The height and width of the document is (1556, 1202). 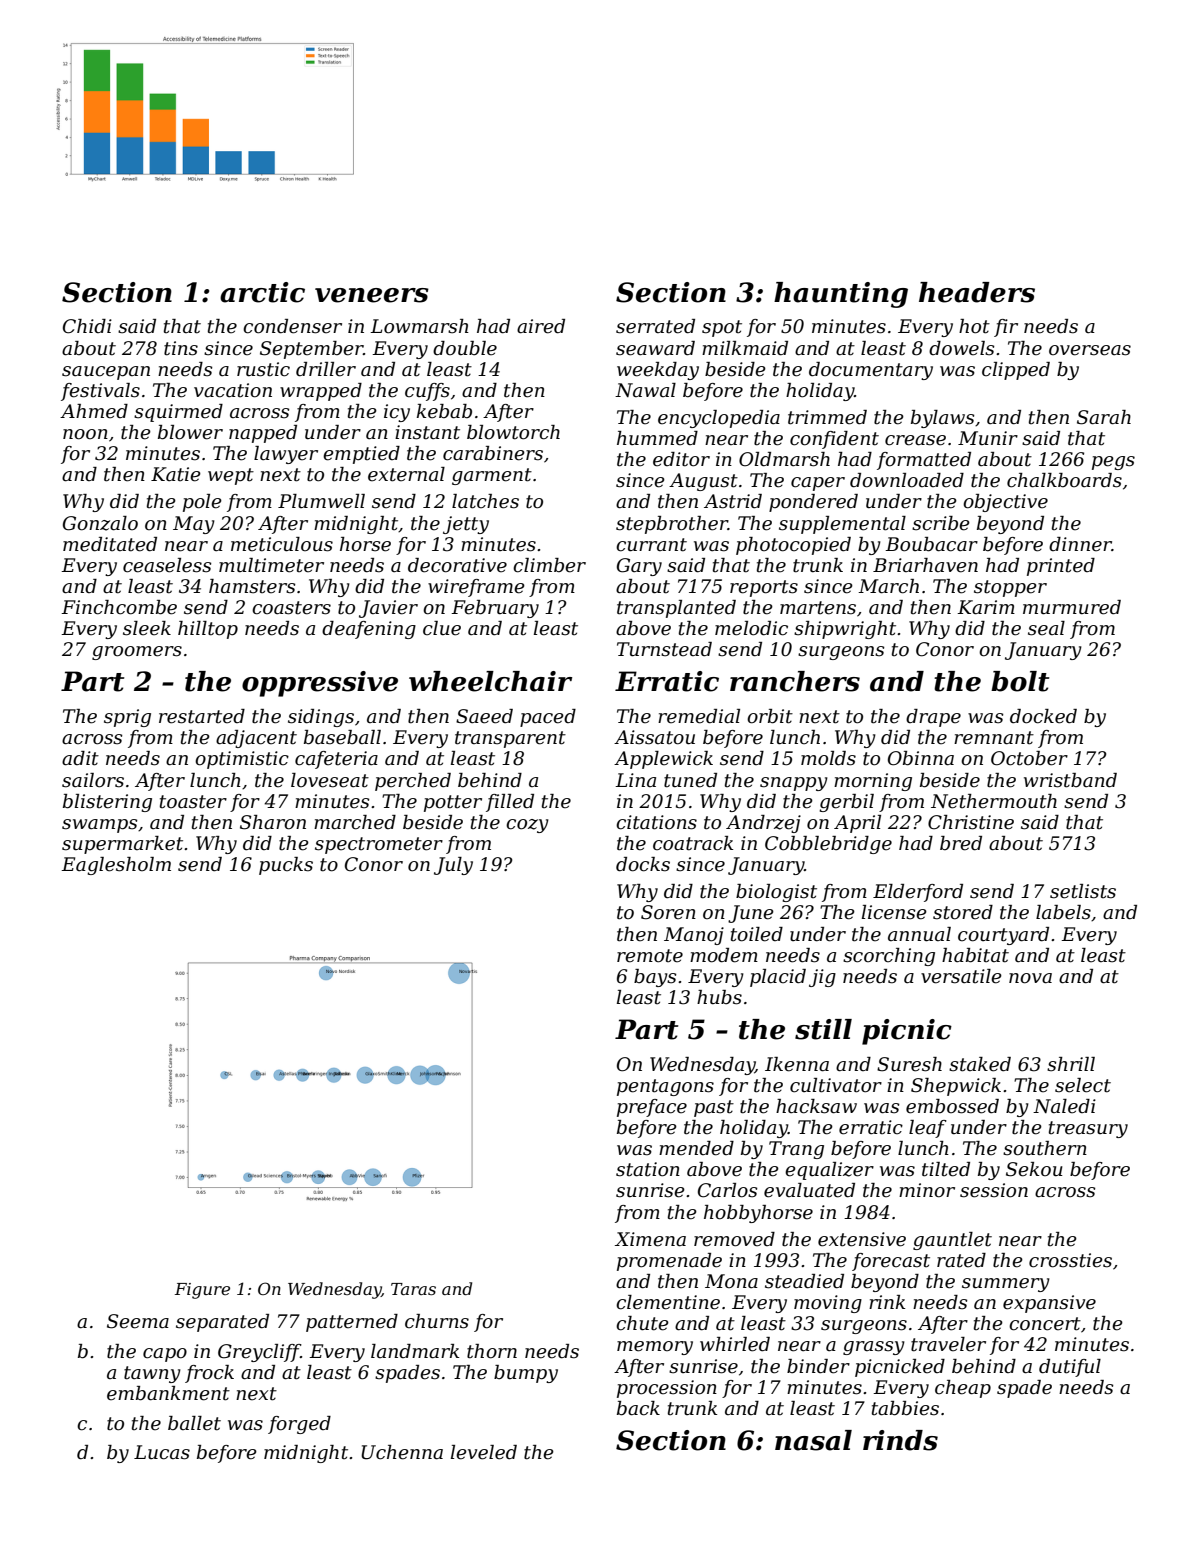 What do you see at coordinates (813, 1440) in the document?
I see `nasal` at bounding box center [813, 1440].
